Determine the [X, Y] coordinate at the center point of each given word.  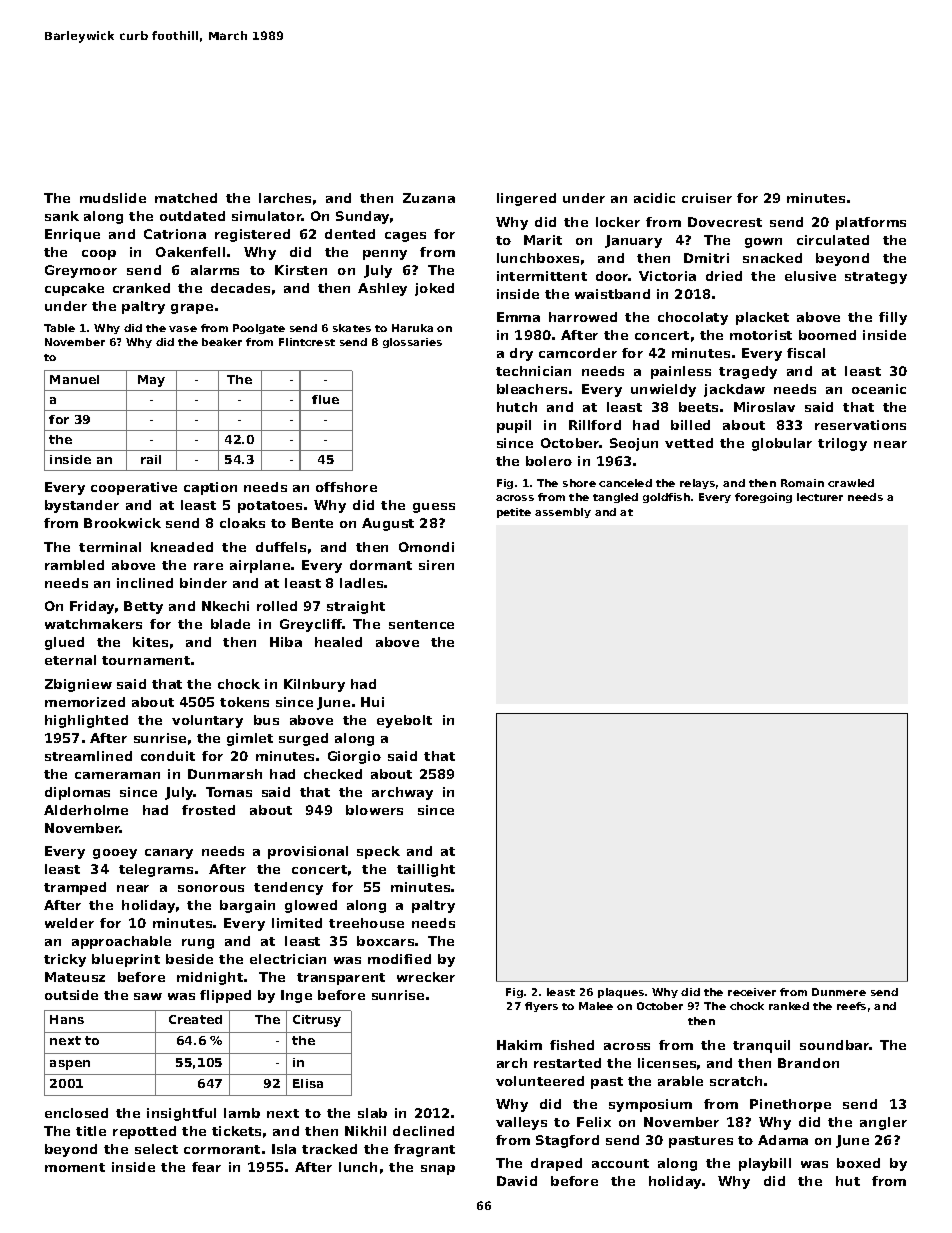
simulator [267, 216]
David [517, 1181]
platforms [871, 223]
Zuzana [429, 198]
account [620, 1163]
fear [206, 1167]
